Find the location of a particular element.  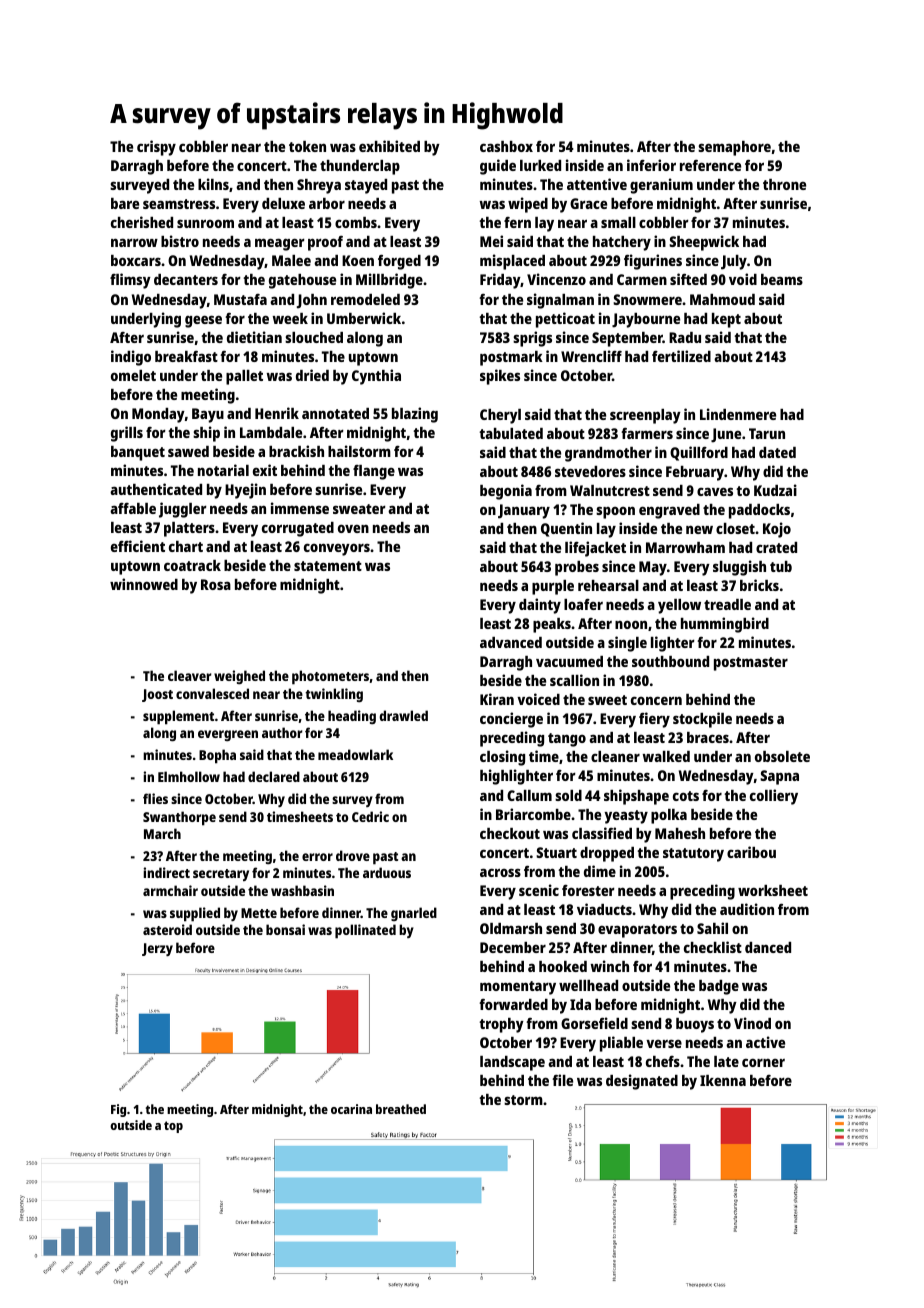

beams is located at coordinates (782, 279).
